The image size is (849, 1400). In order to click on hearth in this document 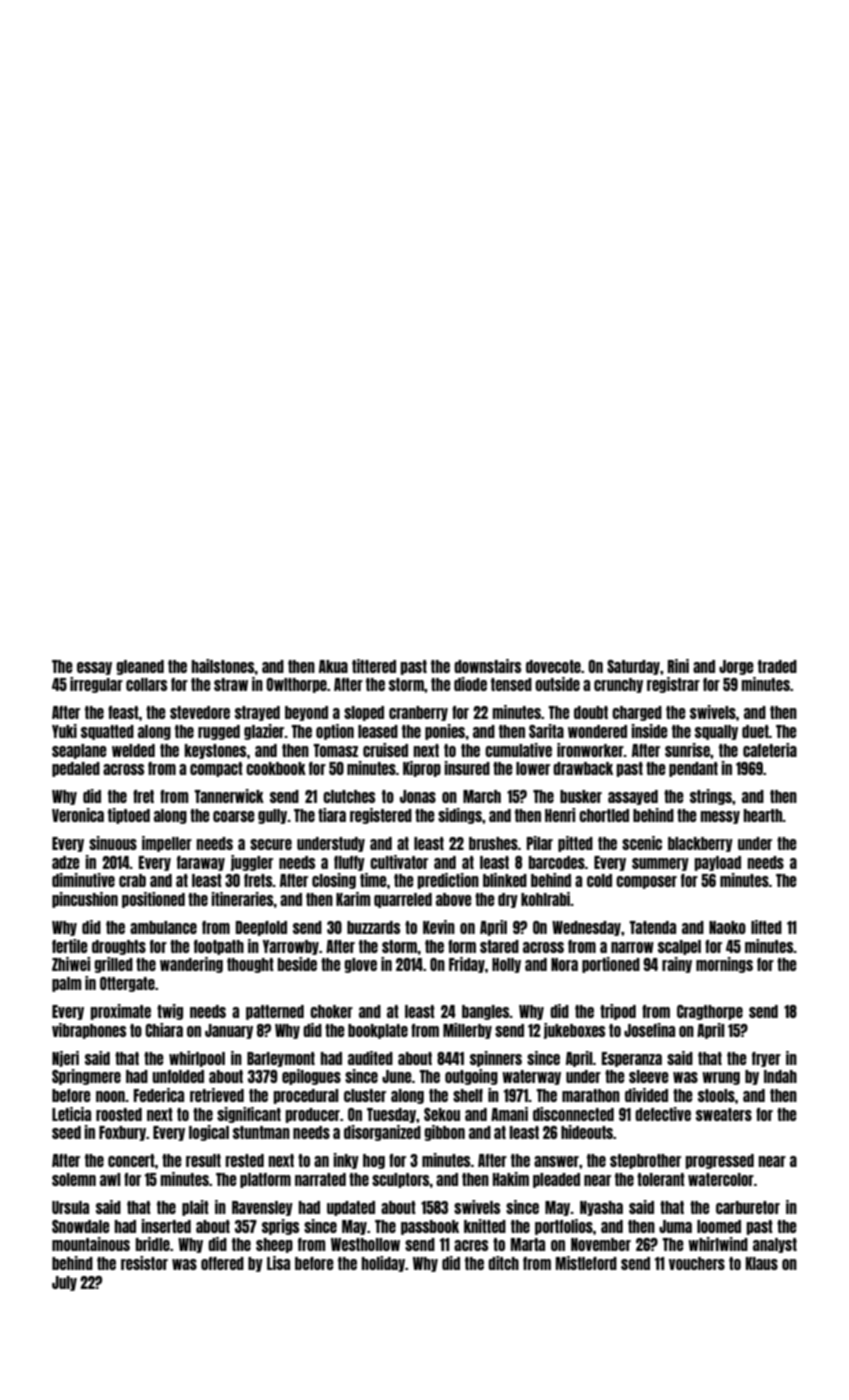, I will do `click(763, 815)`.
